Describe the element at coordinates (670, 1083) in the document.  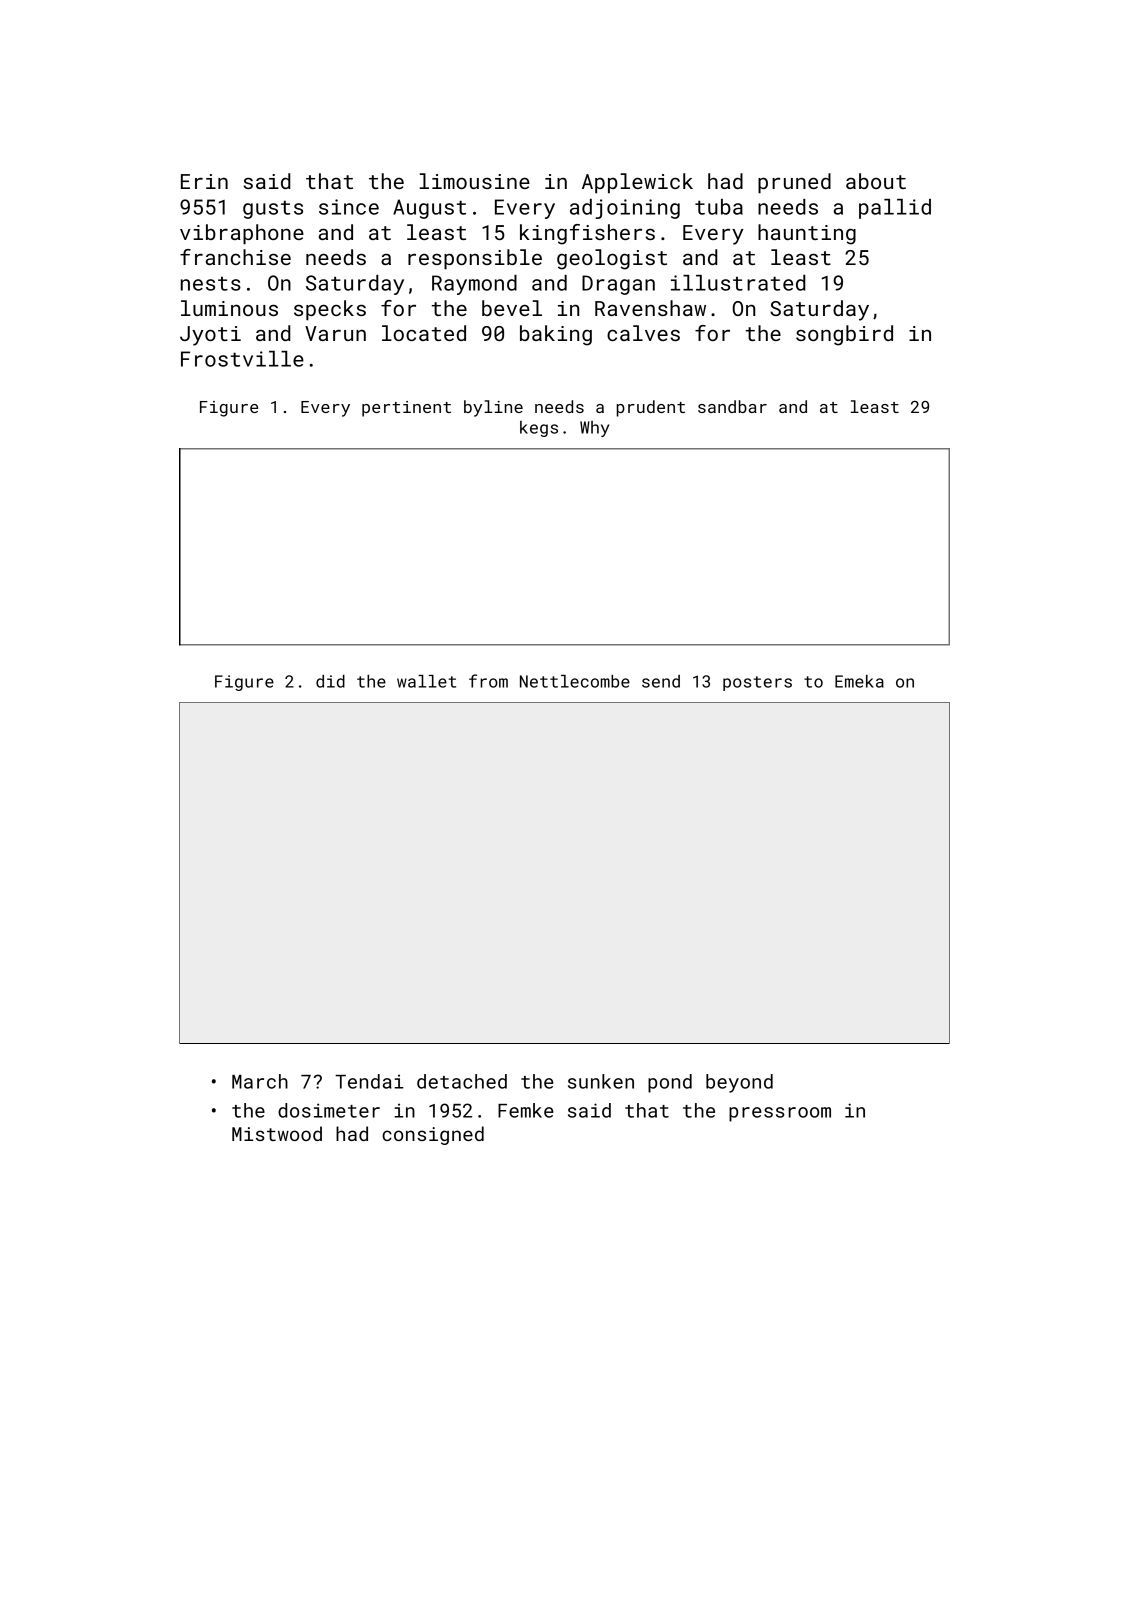
I see `pond` at that location.
